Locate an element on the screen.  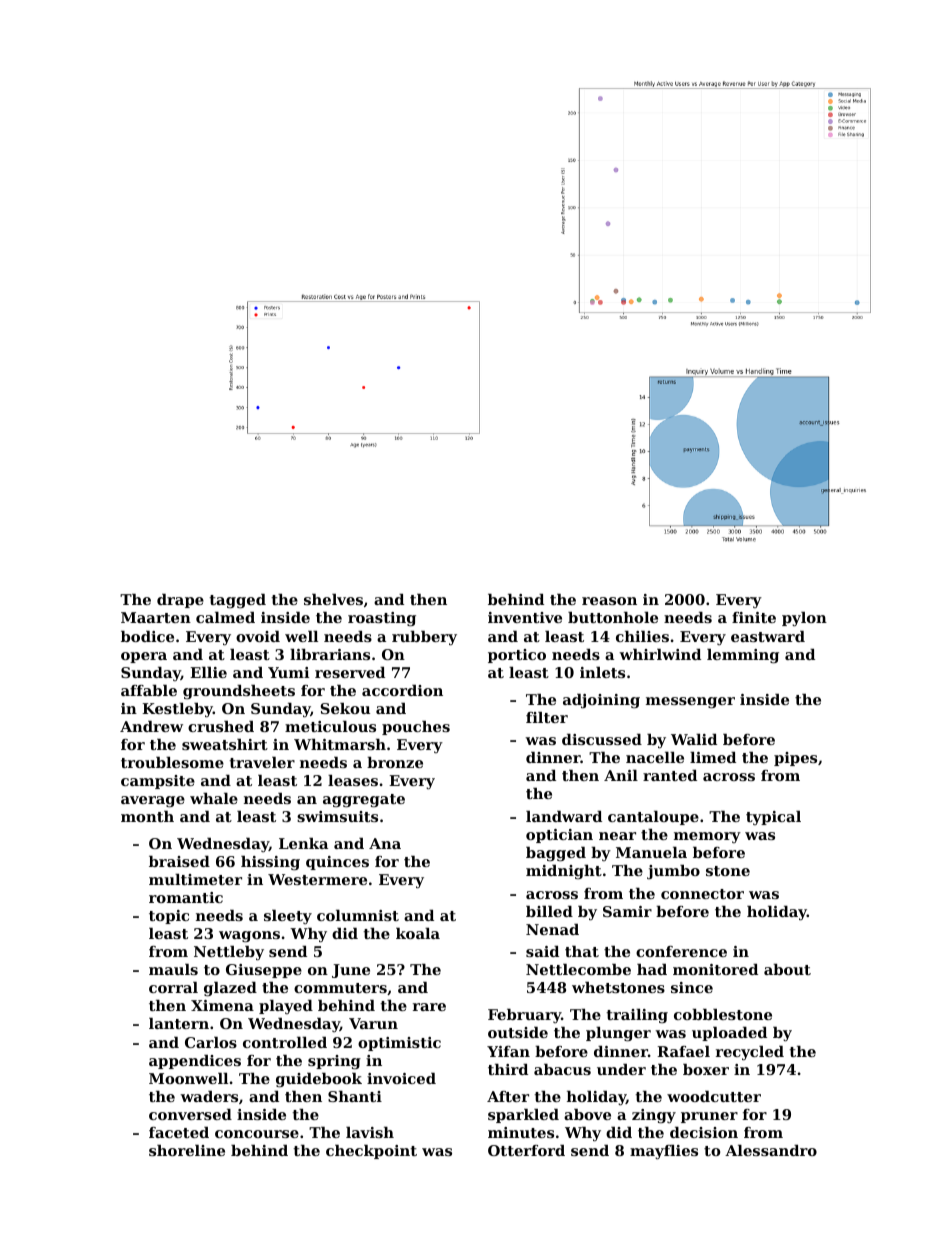
concourse is located at coordinates (257, 1134).
